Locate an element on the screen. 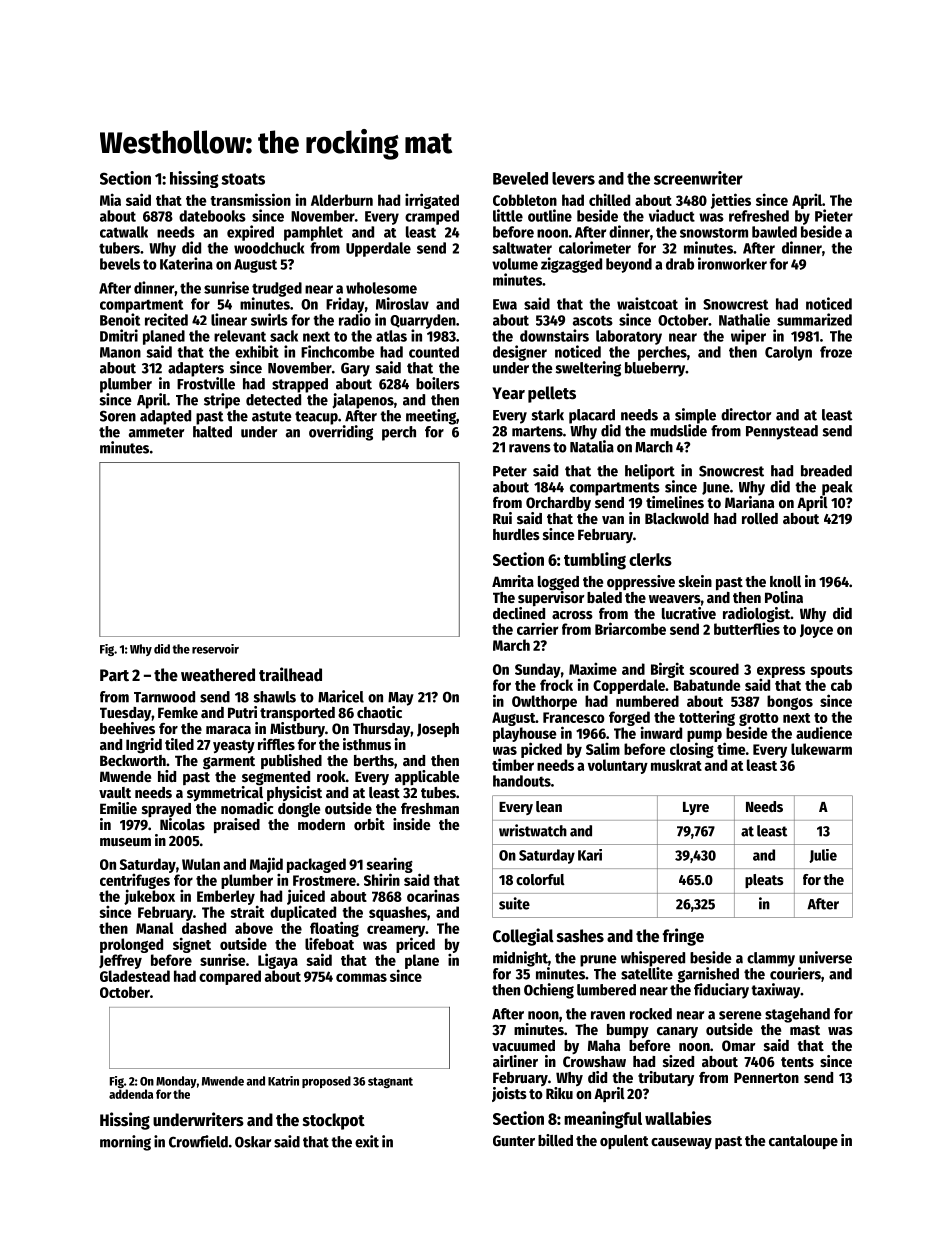 The width and height of the screenshot is (952, 1233). Mia is located at coordinates (110, 199).
